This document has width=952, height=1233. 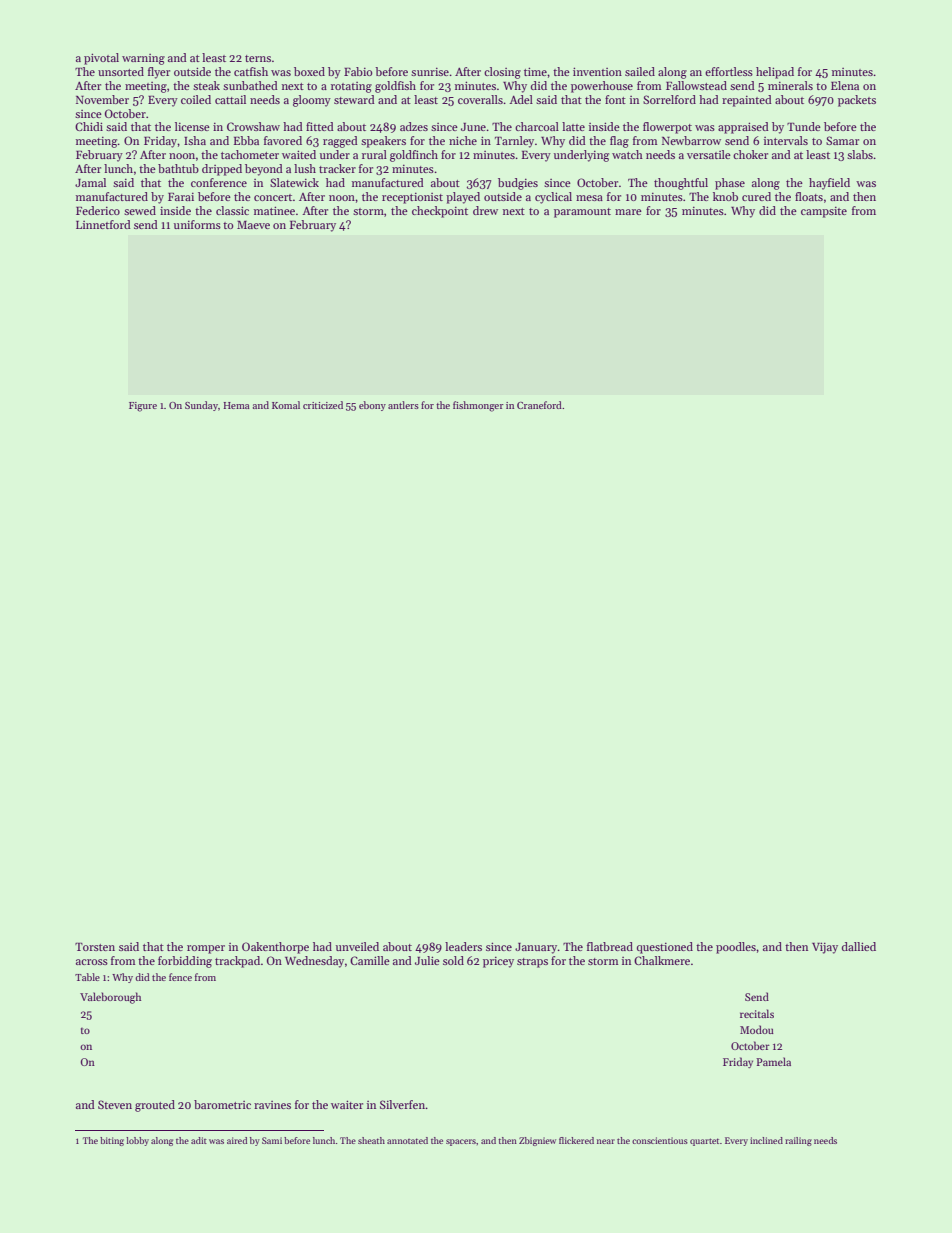 What do you see at coordinates (582, 213) in the document?
I see `paramount` at bounding box center [582, 213].
